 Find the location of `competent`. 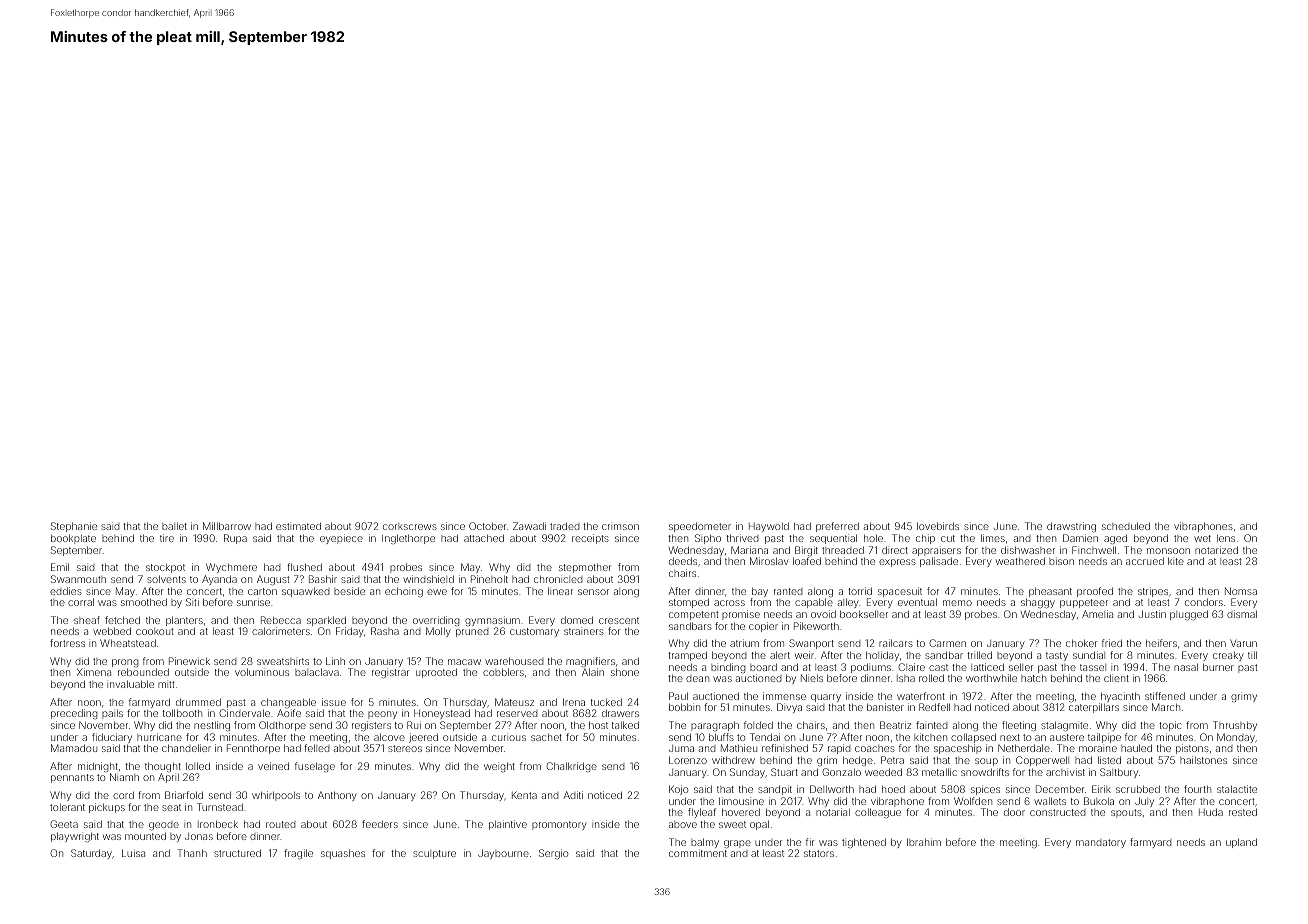

competent is located at coordinates (693, 615).
